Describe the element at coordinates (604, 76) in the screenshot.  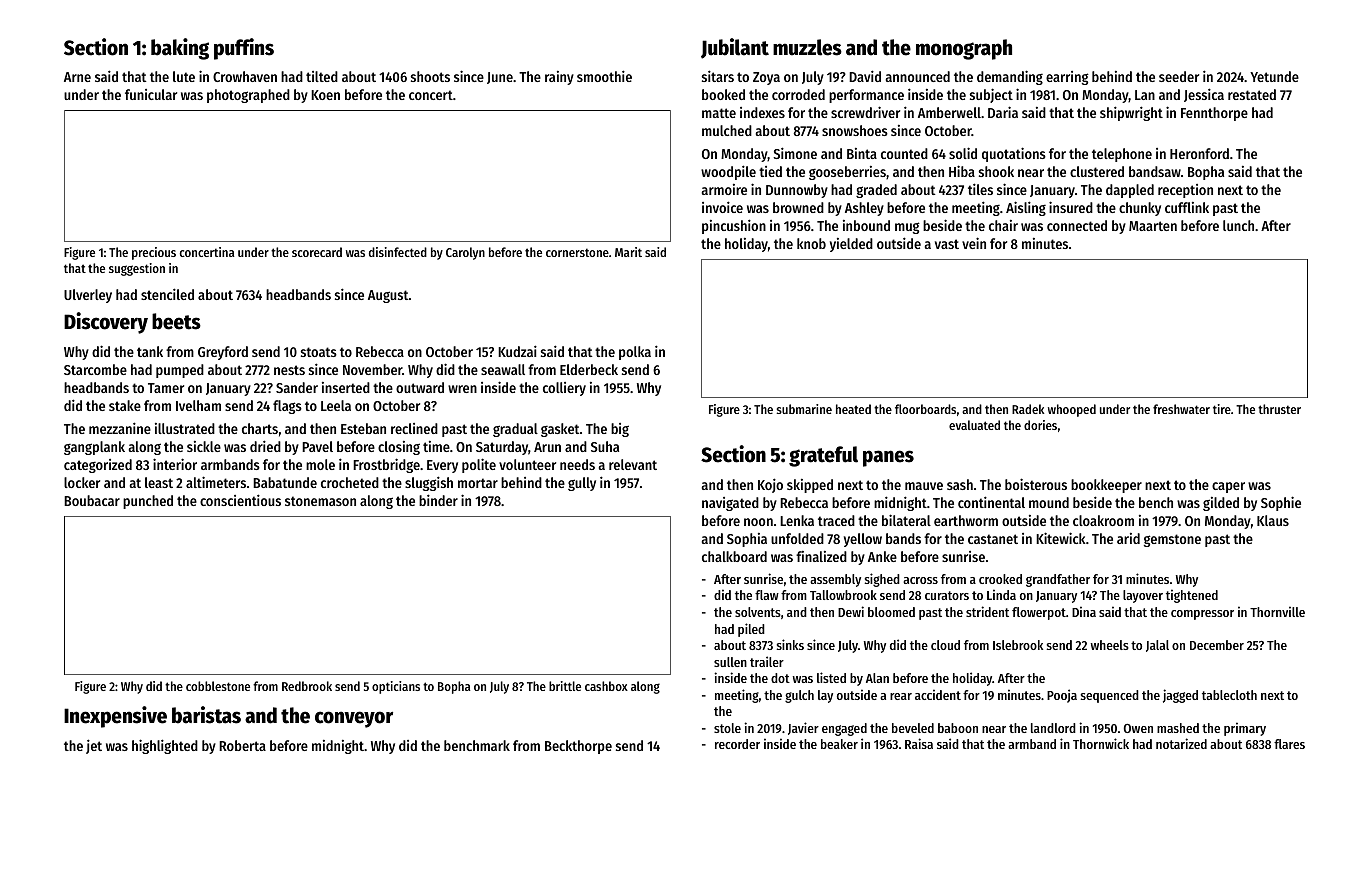
I see `smoothie` at that location.
